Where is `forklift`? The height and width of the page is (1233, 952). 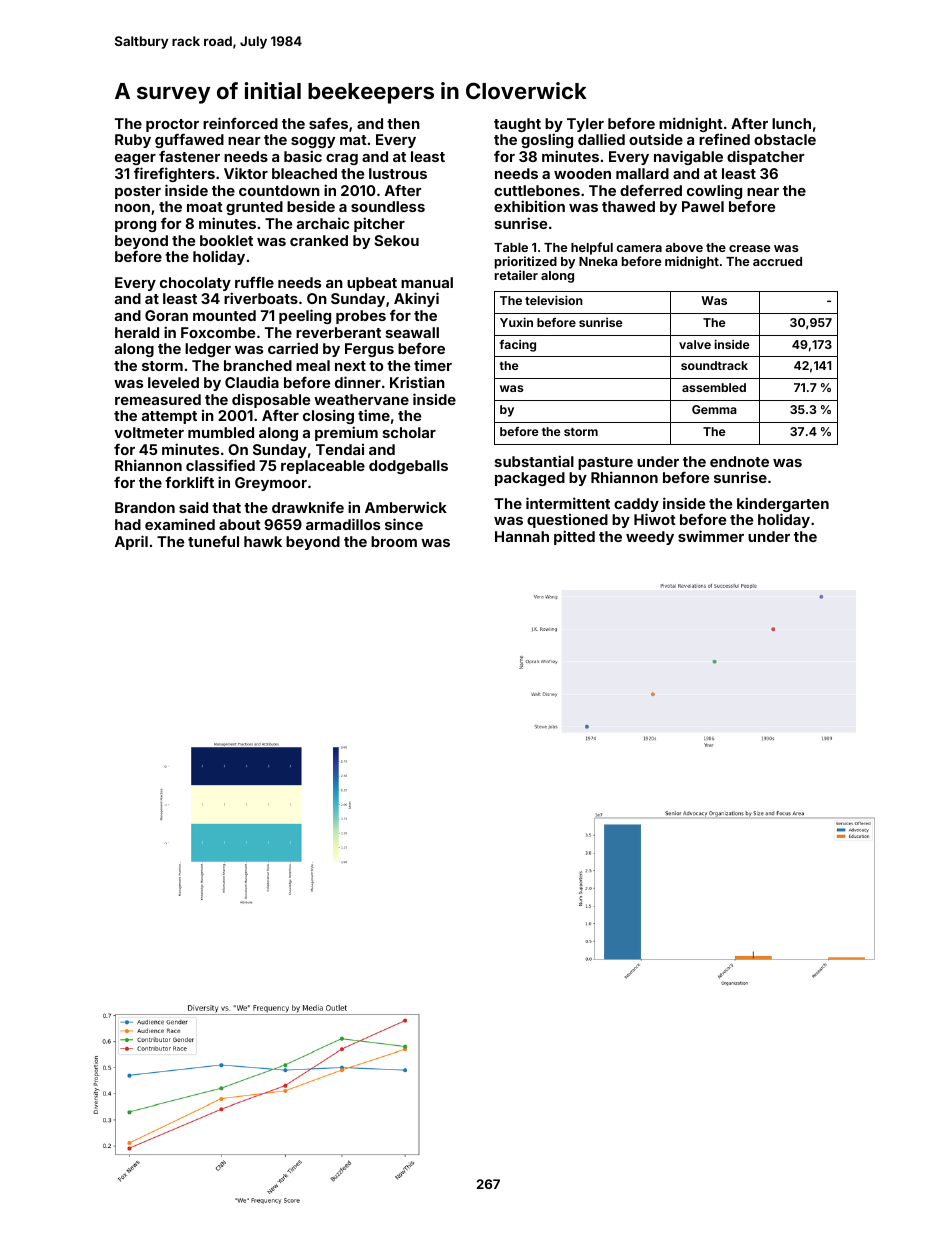
forklift is located at coordinates (189, 482).
